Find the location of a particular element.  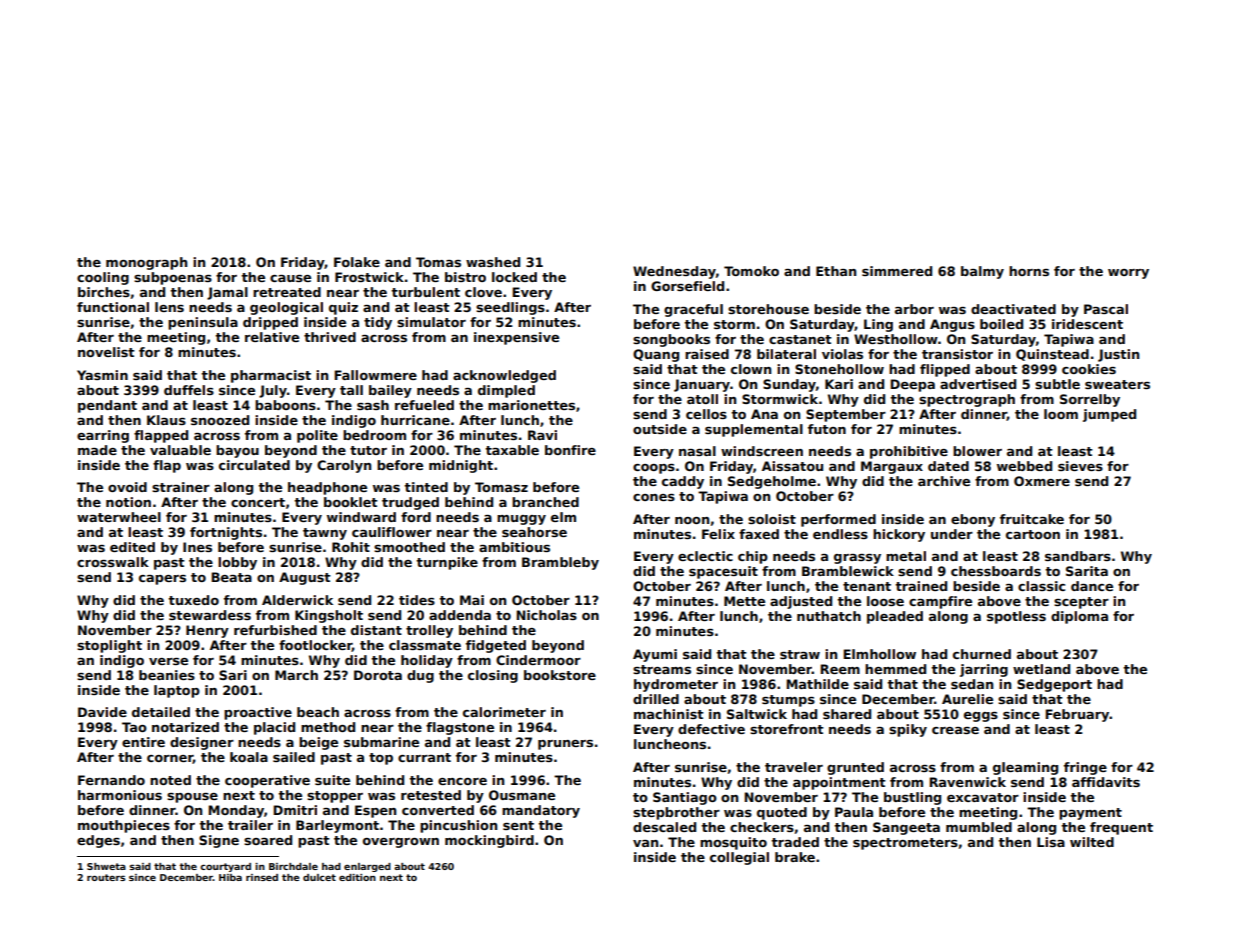

birches is located at coordinates (104, 292).
